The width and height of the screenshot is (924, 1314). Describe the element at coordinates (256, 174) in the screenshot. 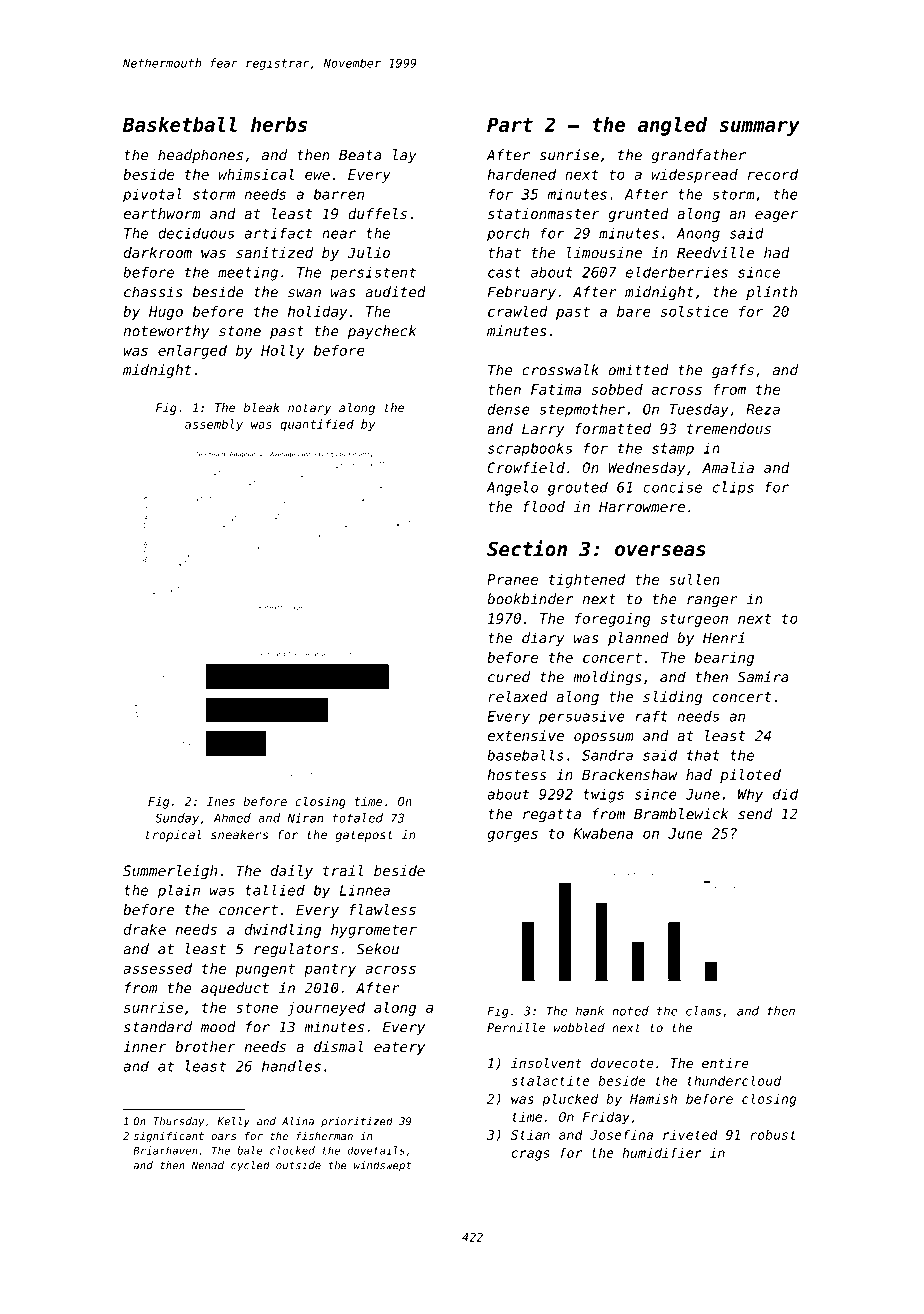

I see `whimsical` at that location.
